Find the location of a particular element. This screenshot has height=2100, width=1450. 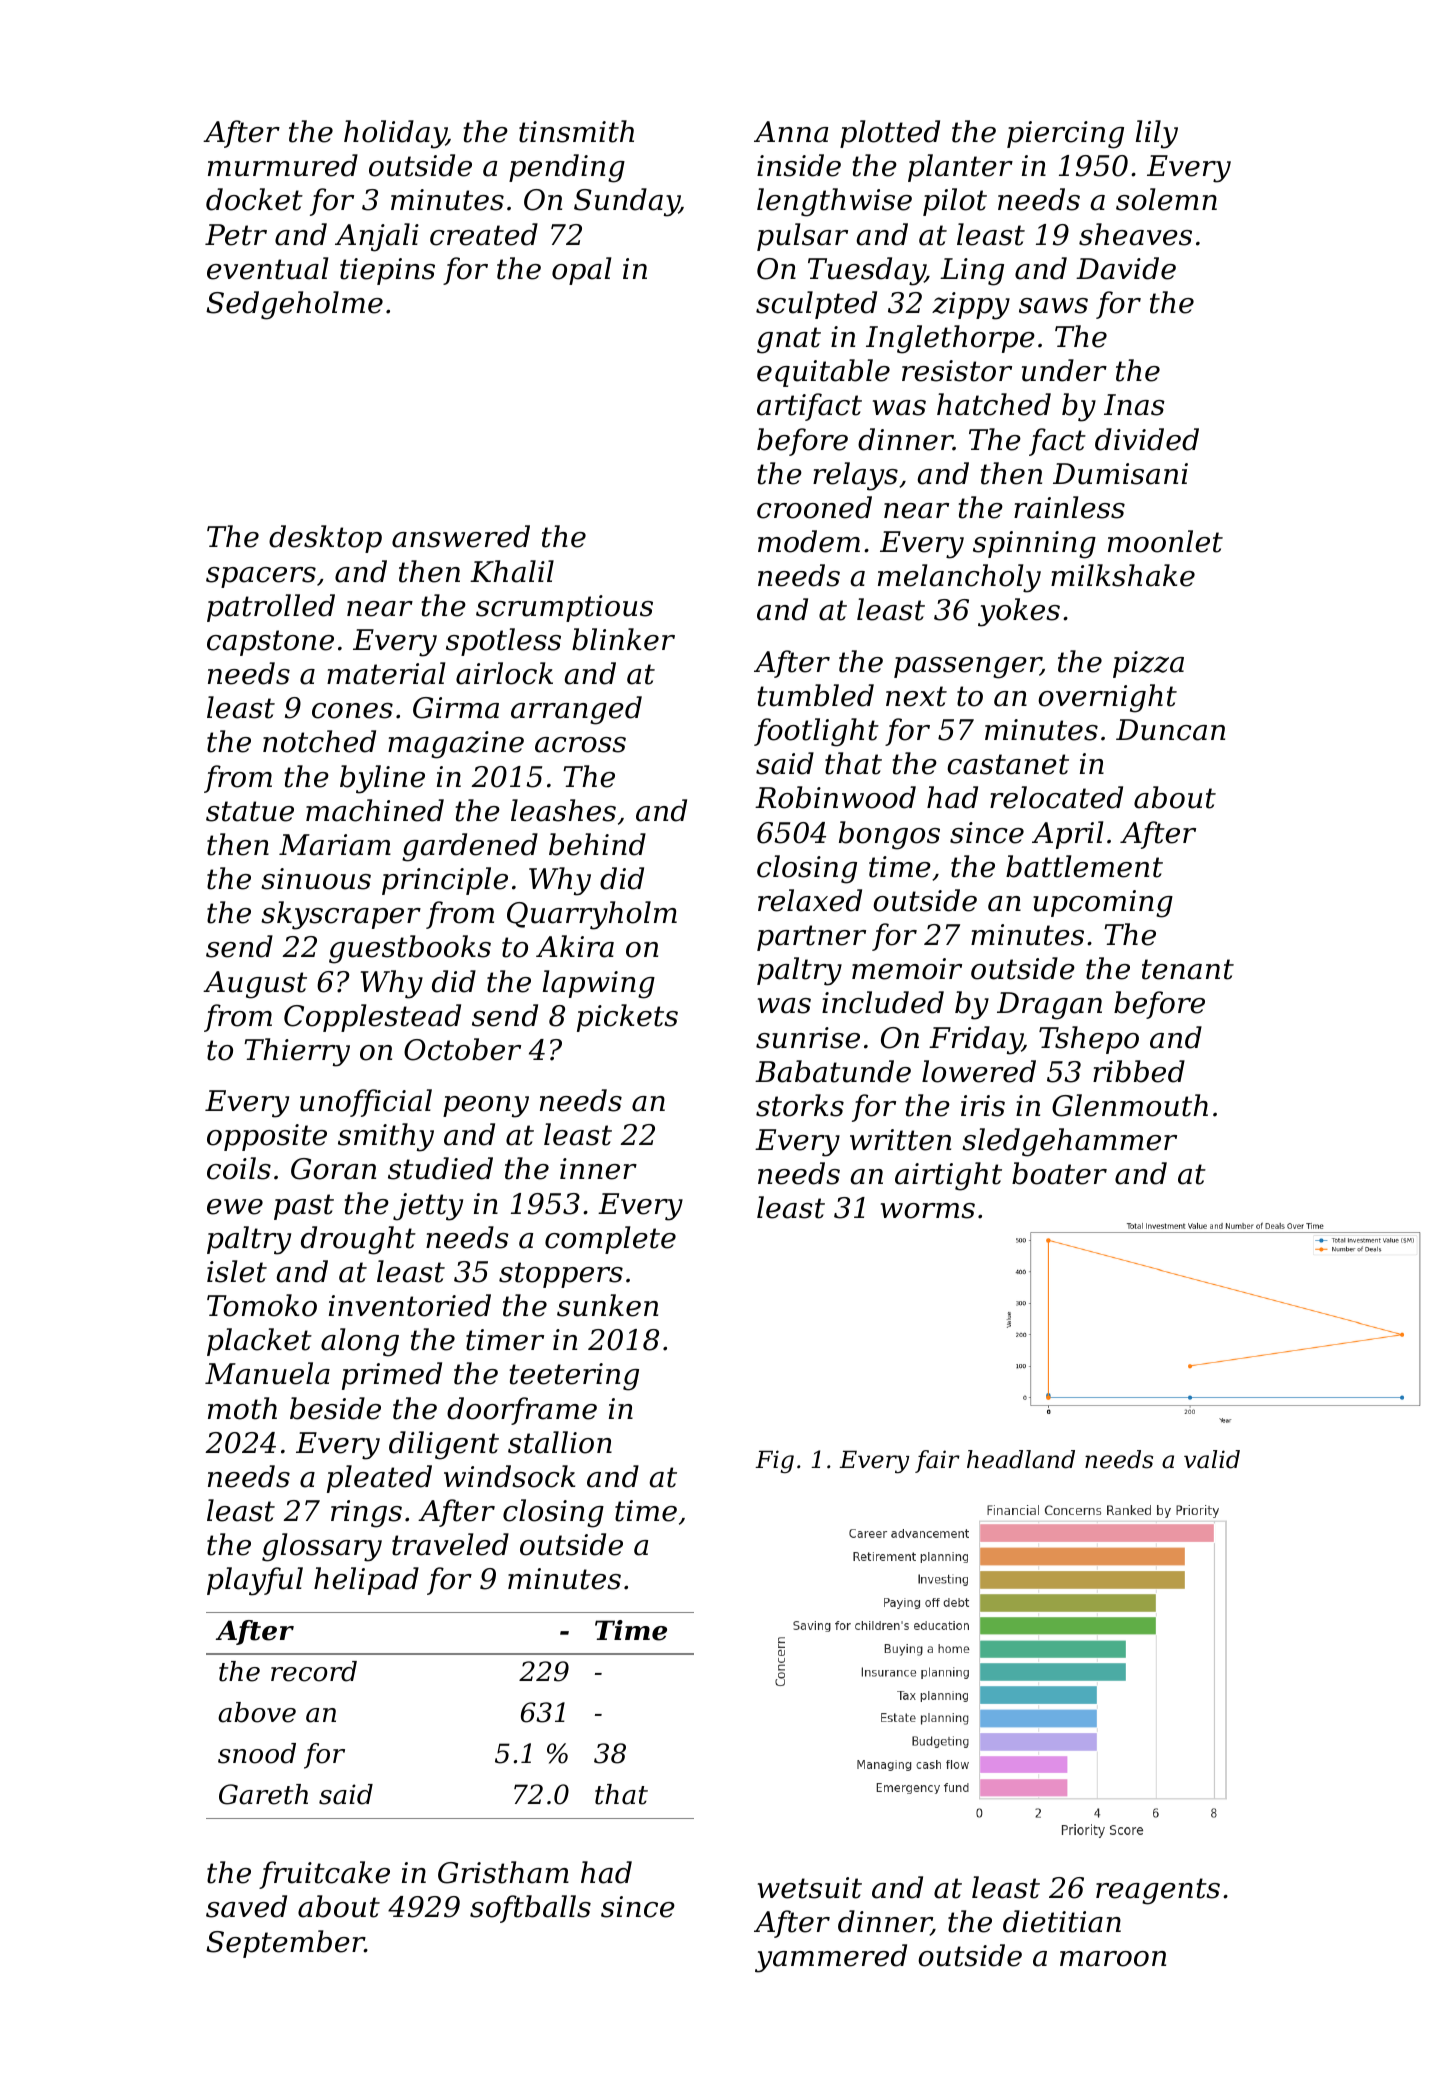

Anna is located at coordinates (791, 132).
